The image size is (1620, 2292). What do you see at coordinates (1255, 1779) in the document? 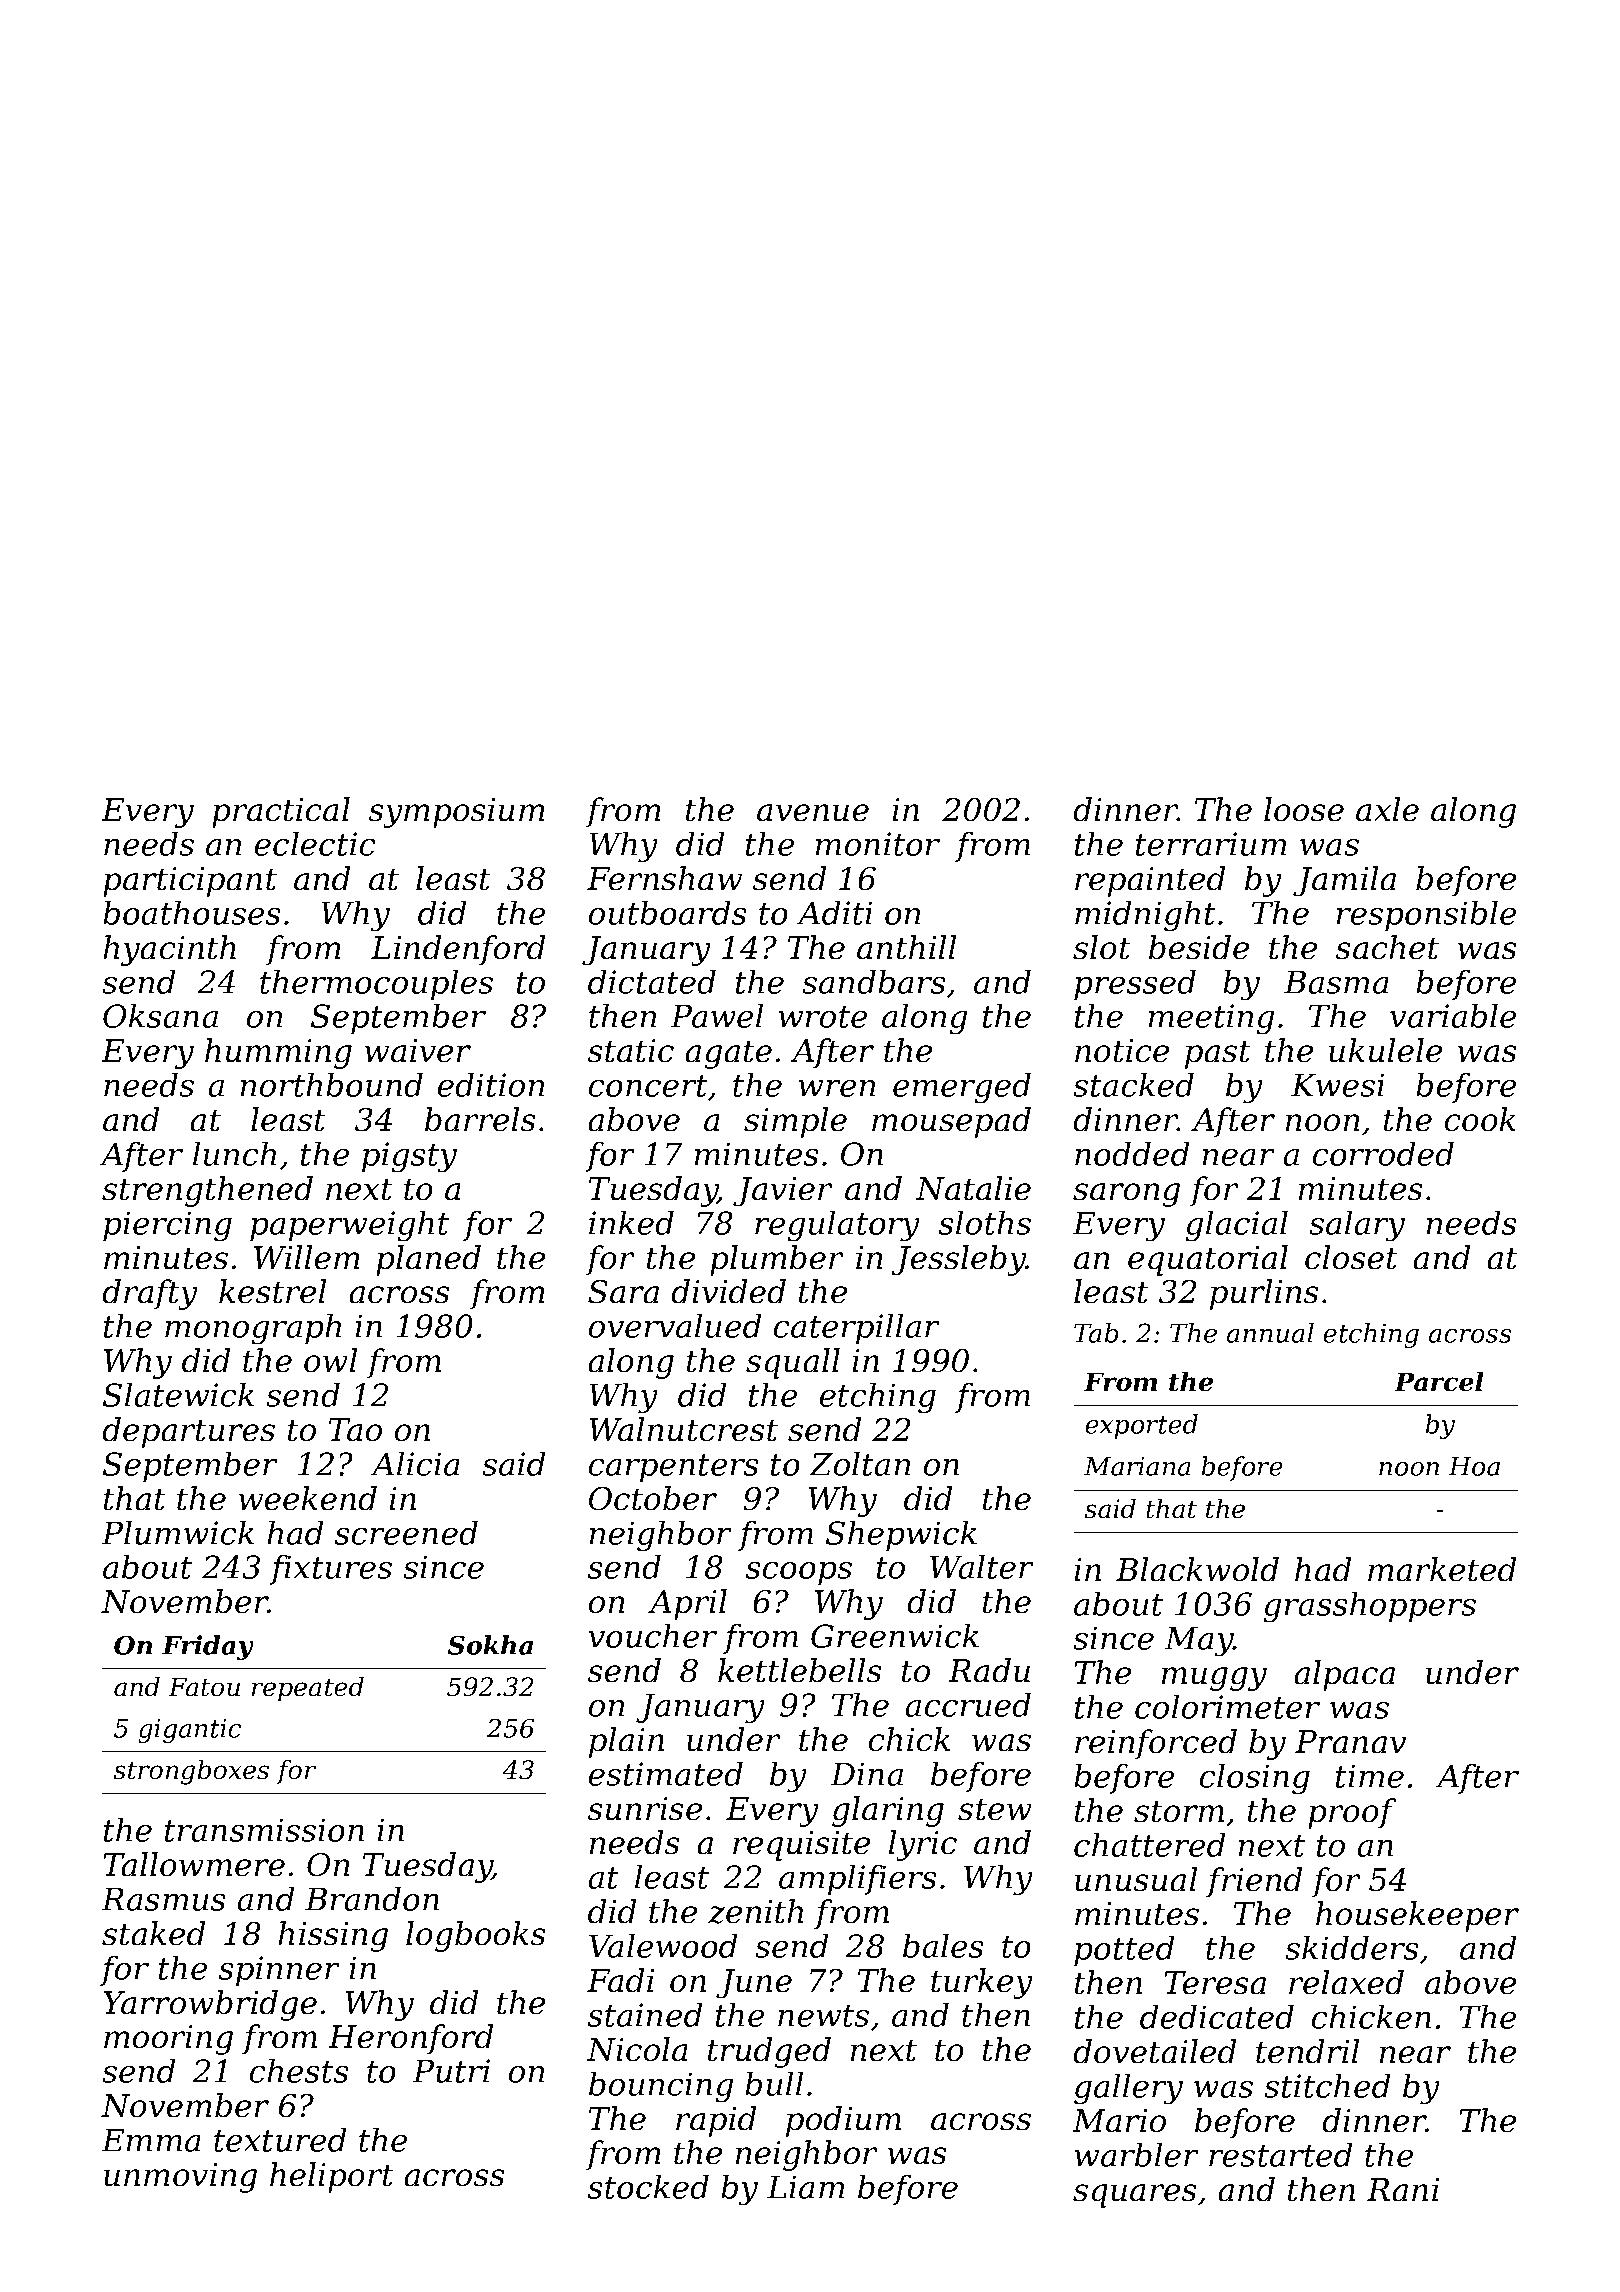
I see `closing` at bounding box center [1255, 1779].
